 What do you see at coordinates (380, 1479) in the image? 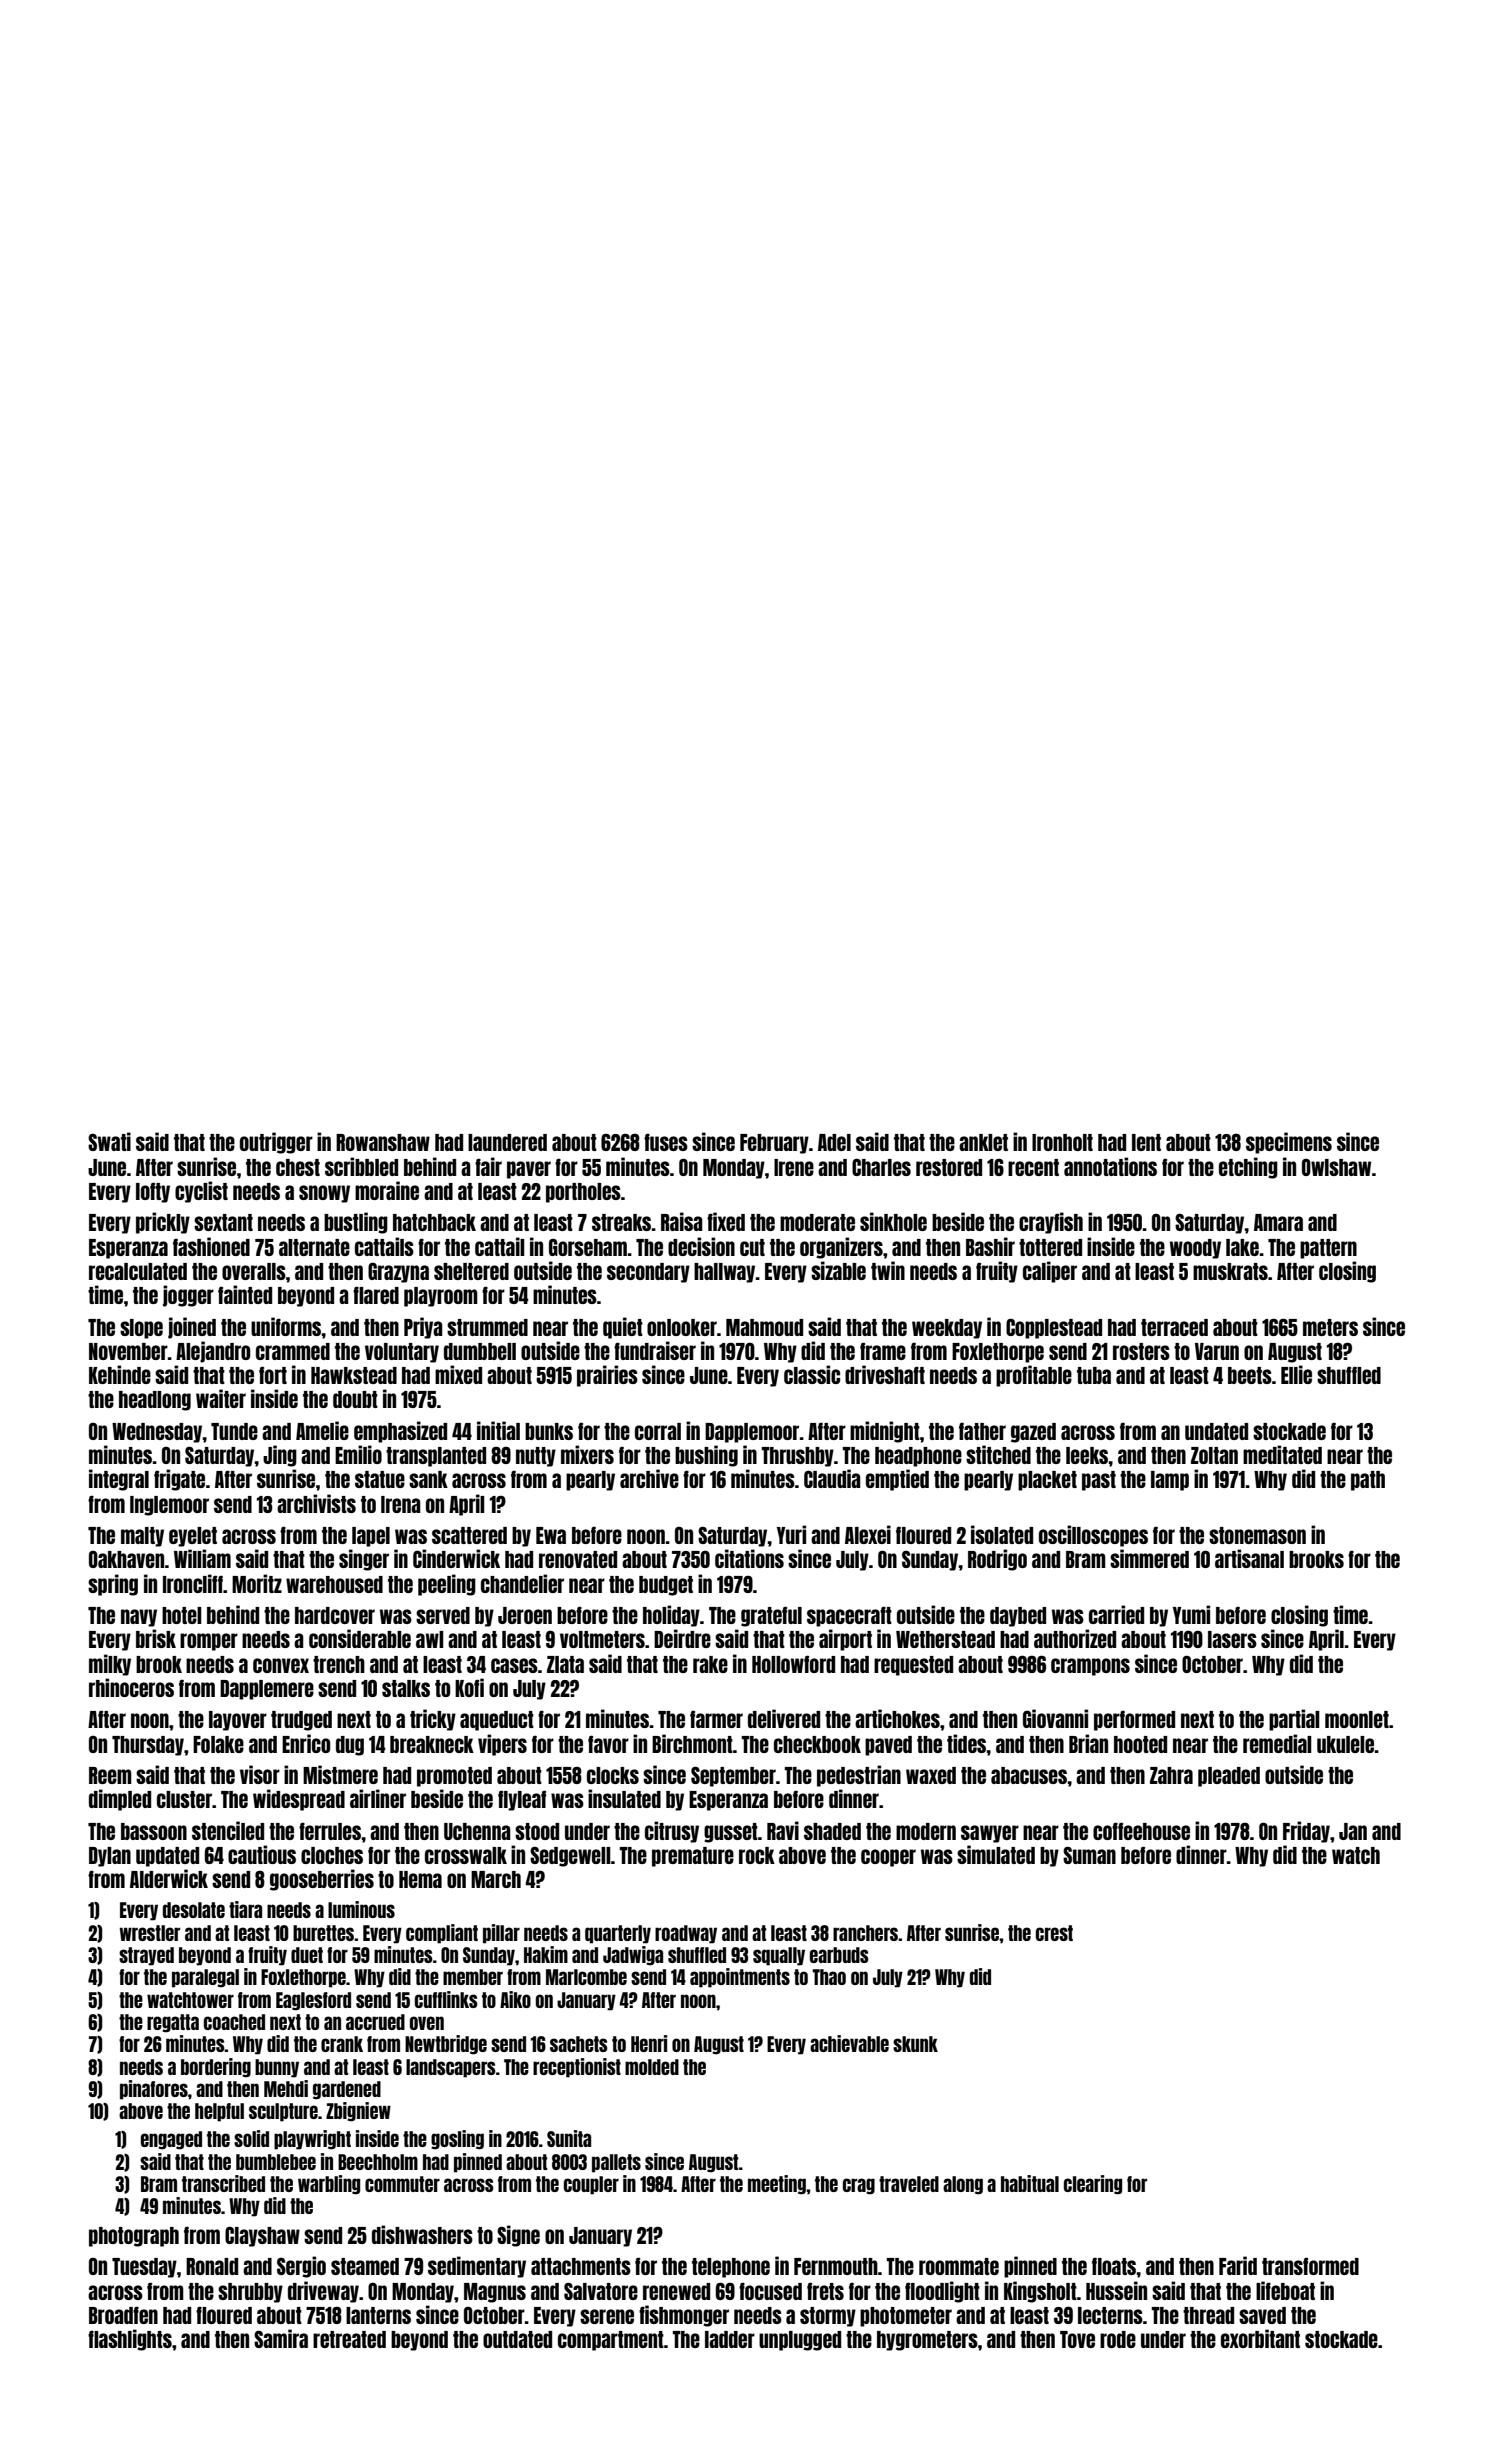
I see `statue` at bounding box center [380, 1479].
